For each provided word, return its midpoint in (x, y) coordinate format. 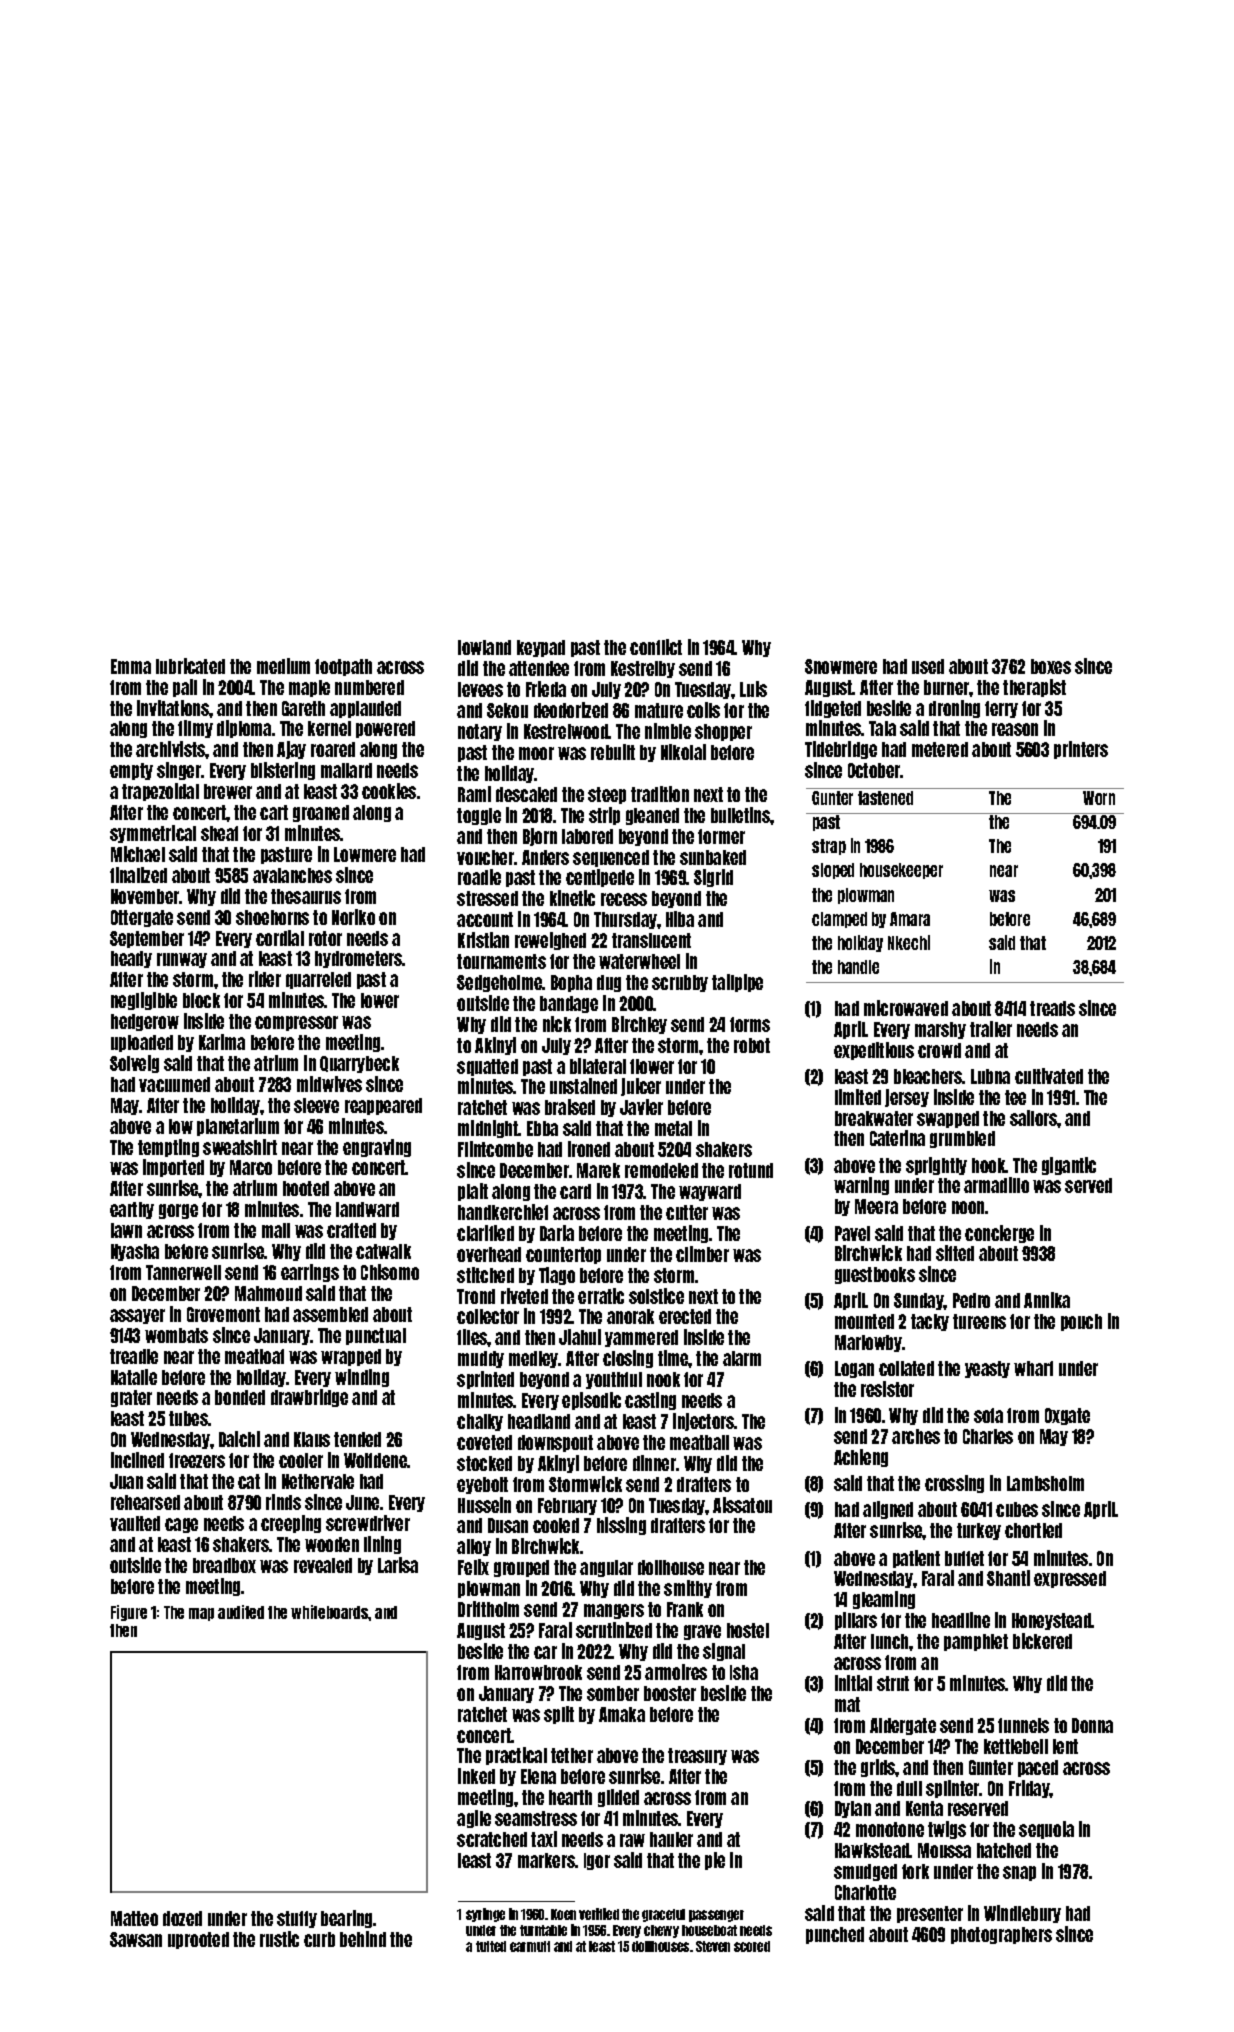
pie (715, 1861)
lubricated (190, 666)
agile (474, 1819)
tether (572, 1755)
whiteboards (330, 1612)
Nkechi (909, 942)
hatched (1004, 1850)
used (928, 666)
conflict (656, 647)
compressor (296, 1023)
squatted (487, 1067)
